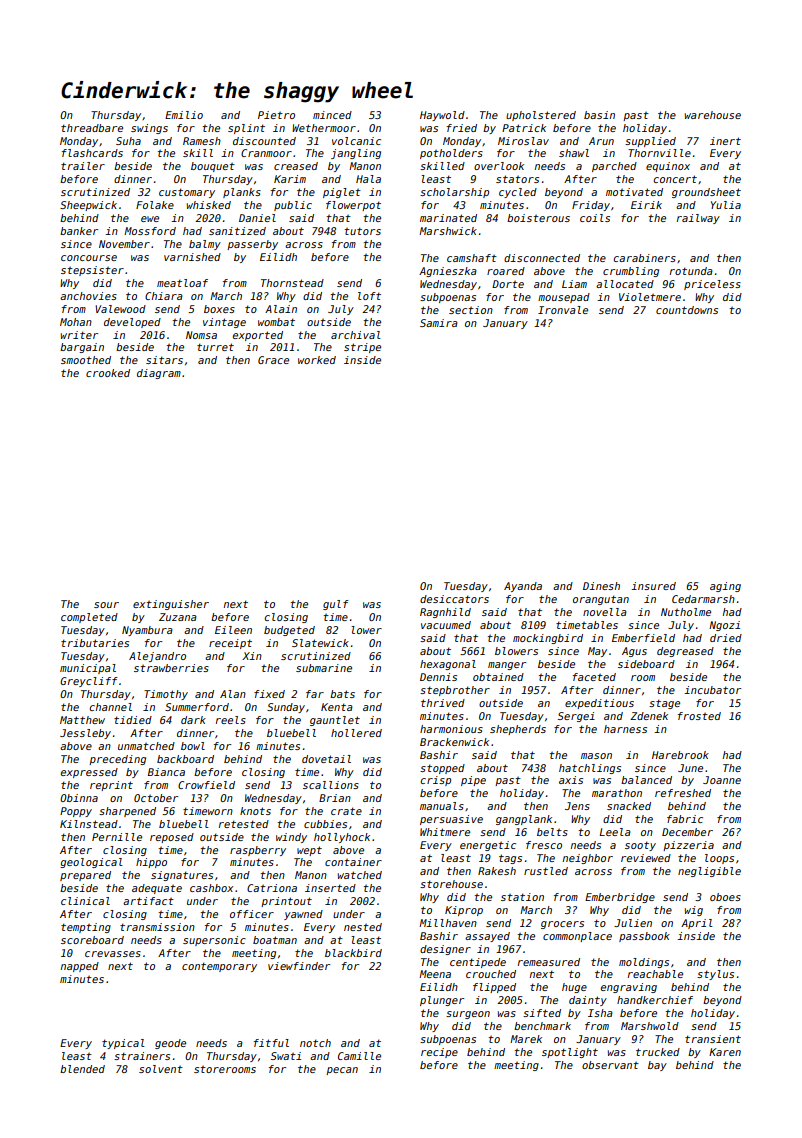 This image has width=802, height=1138. I want to click on expressed, so click(89, 773).
